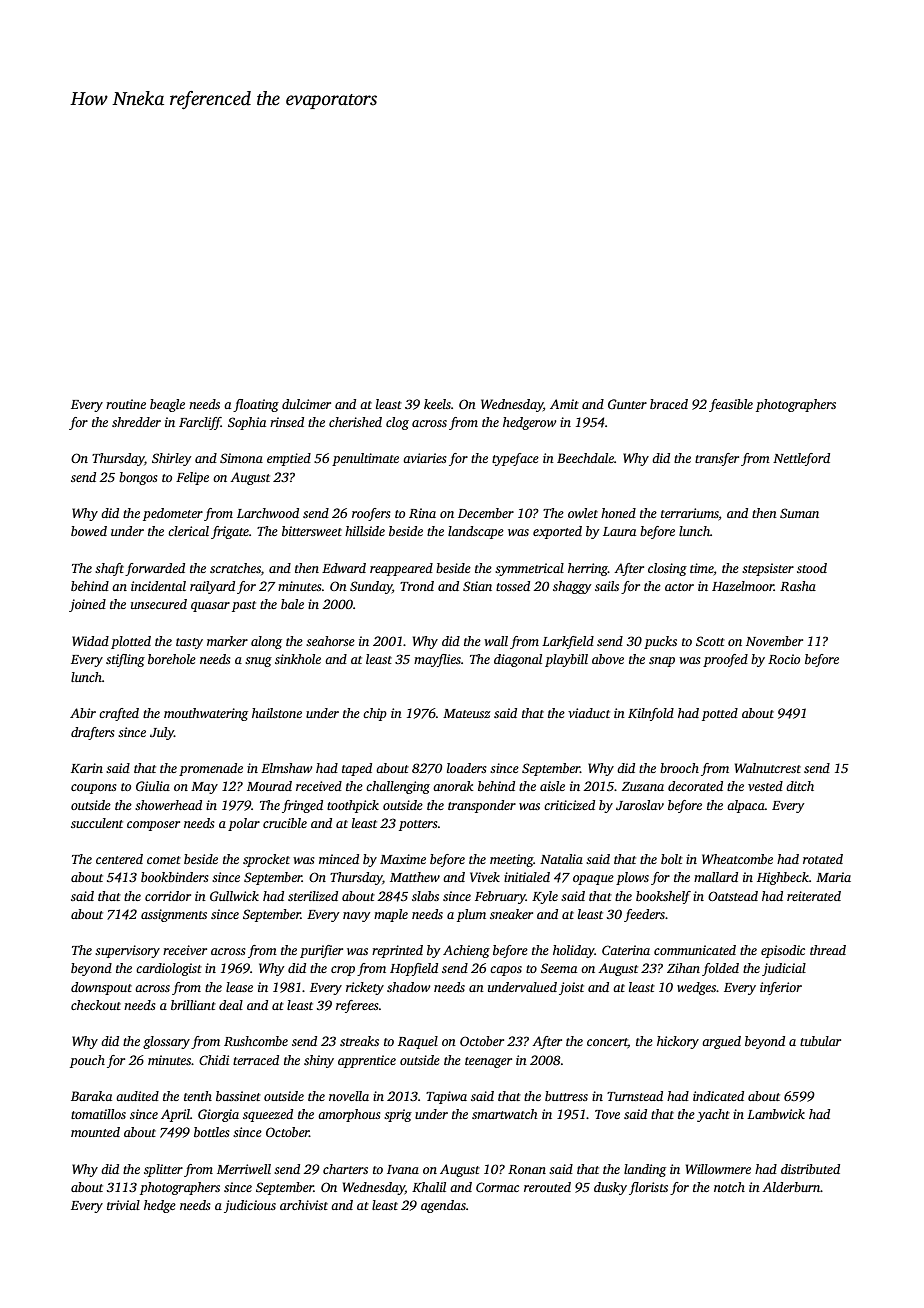 The image size is (924, 1308). I want to click on composer, so click(153, 826).
